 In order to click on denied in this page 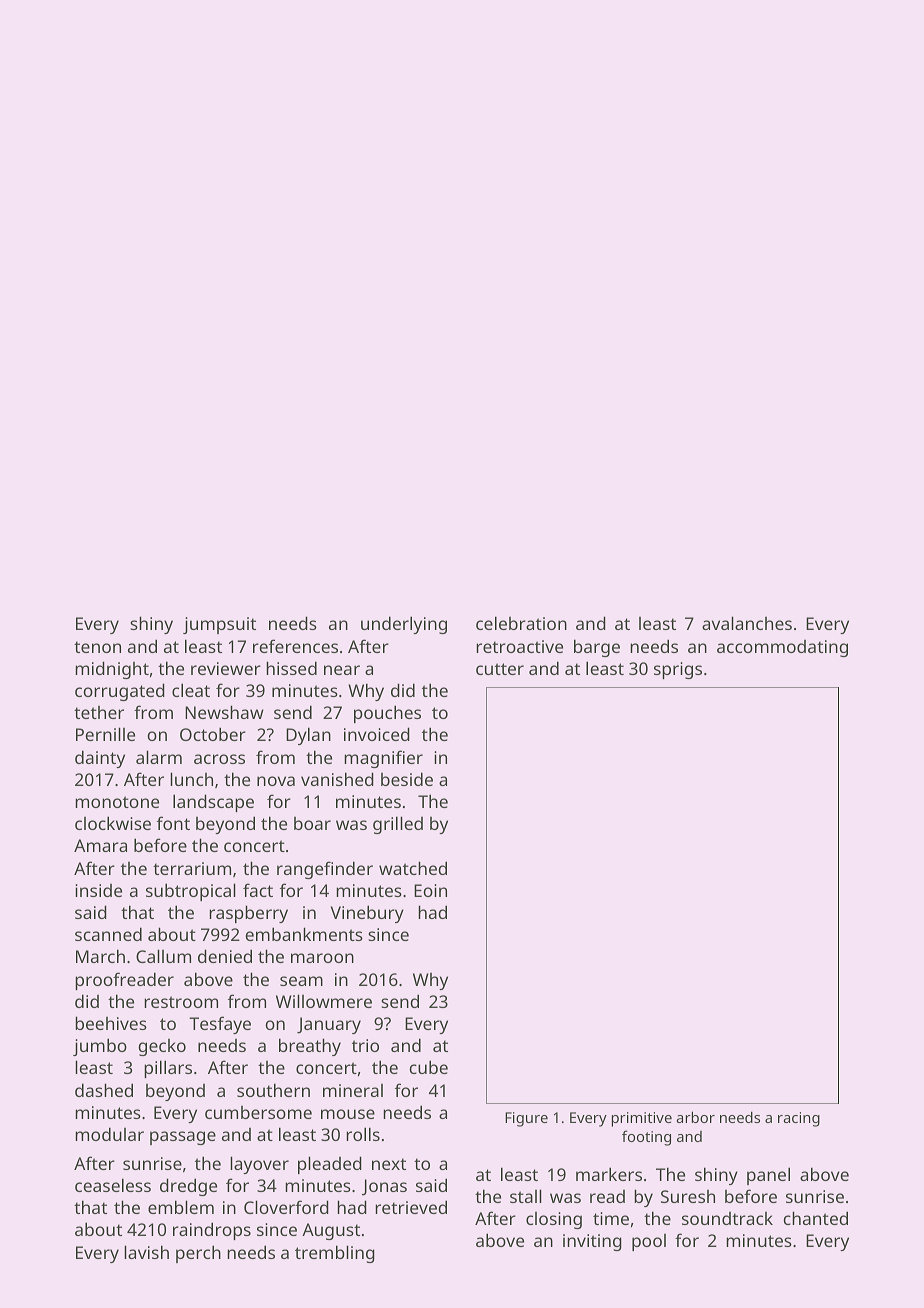, I will do `click(225, 956)`.
